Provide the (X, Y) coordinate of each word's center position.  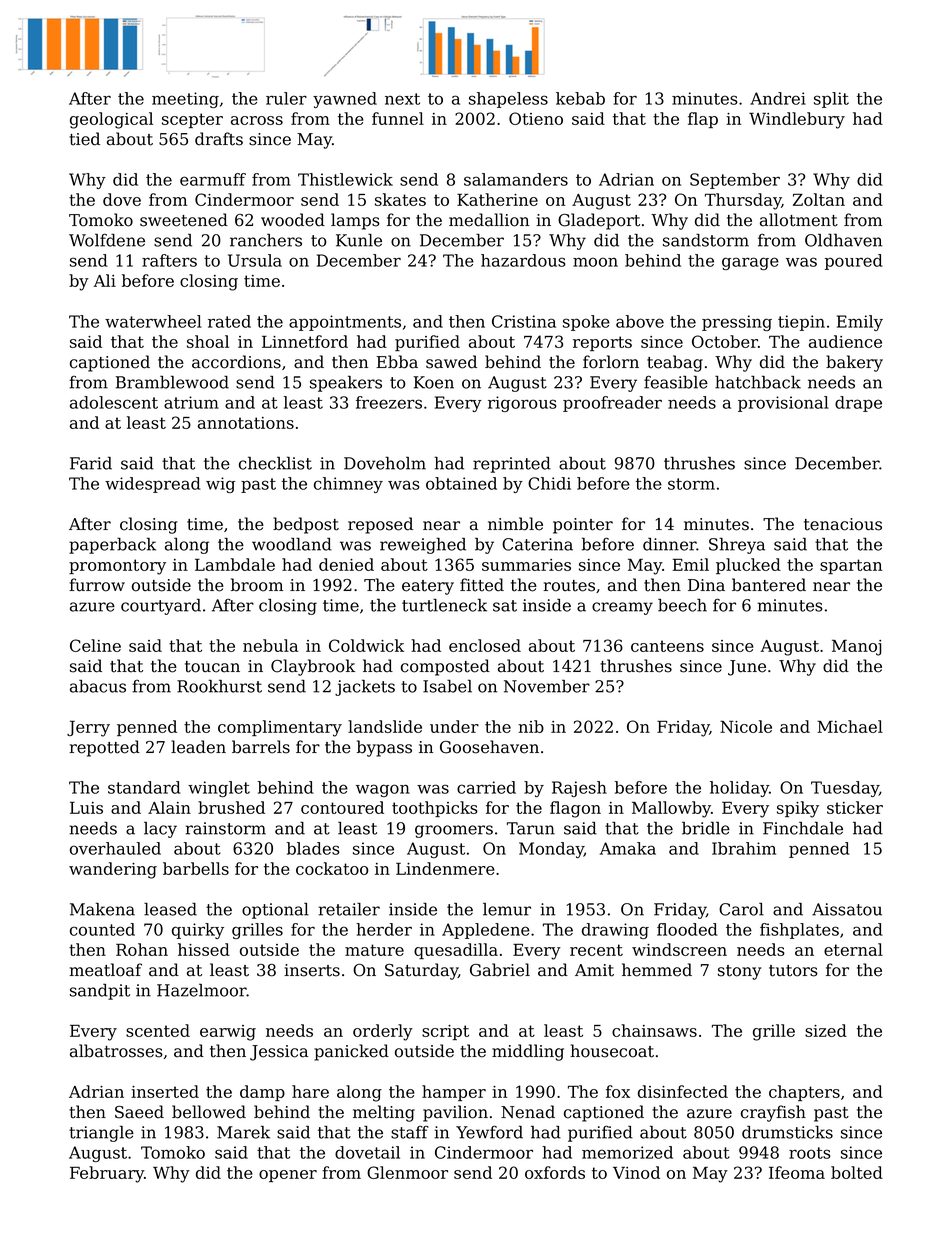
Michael (850, 726)
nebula (270, 645)
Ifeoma (797, 1172)
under (454, 726)
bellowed (209, 1112)
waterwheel (153, 321)
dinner (670, 544)
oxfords (555, 1172)
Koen (434, 382)
